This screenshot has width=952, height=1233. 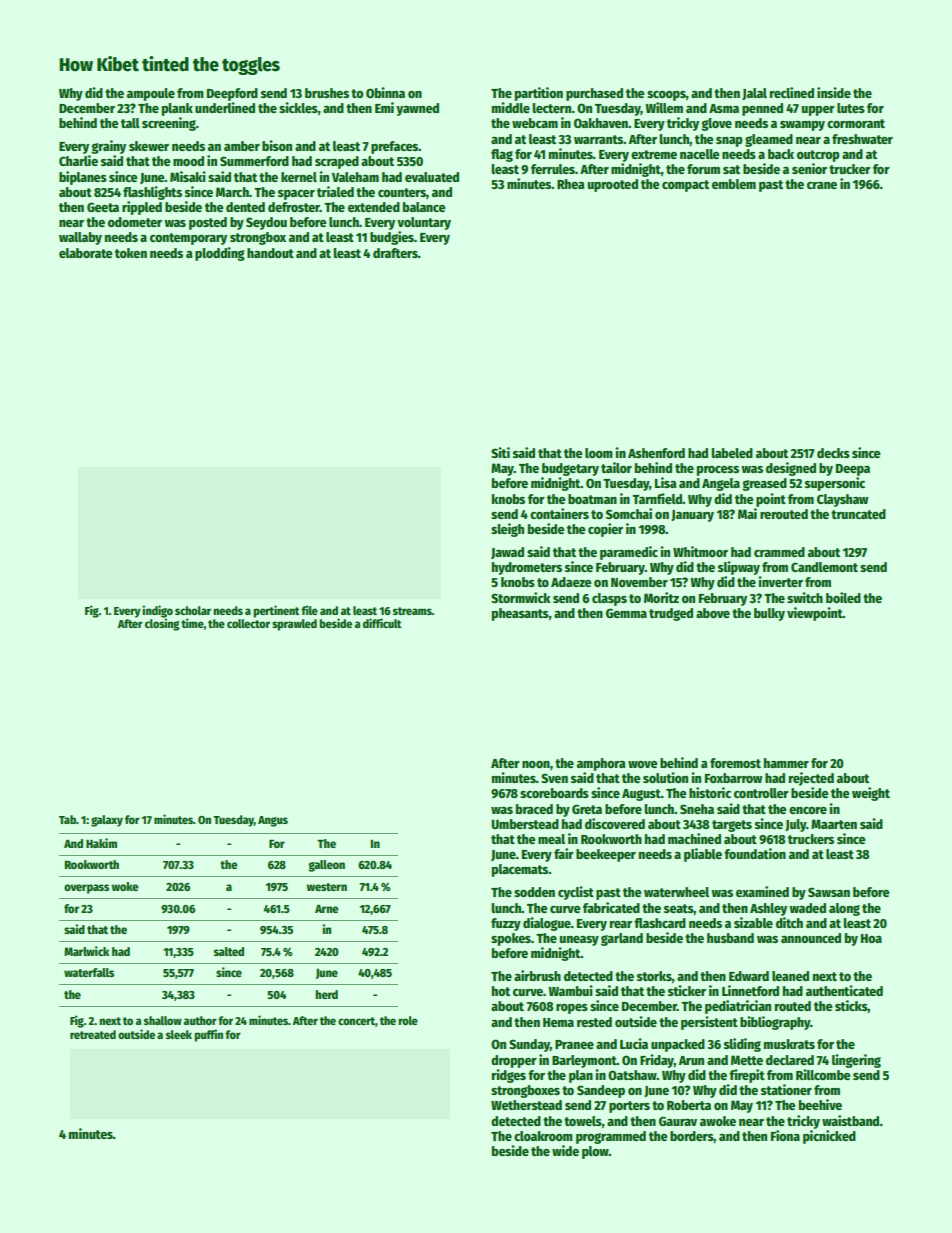 I want to click on wallaby, so click(x=80, y=238).
